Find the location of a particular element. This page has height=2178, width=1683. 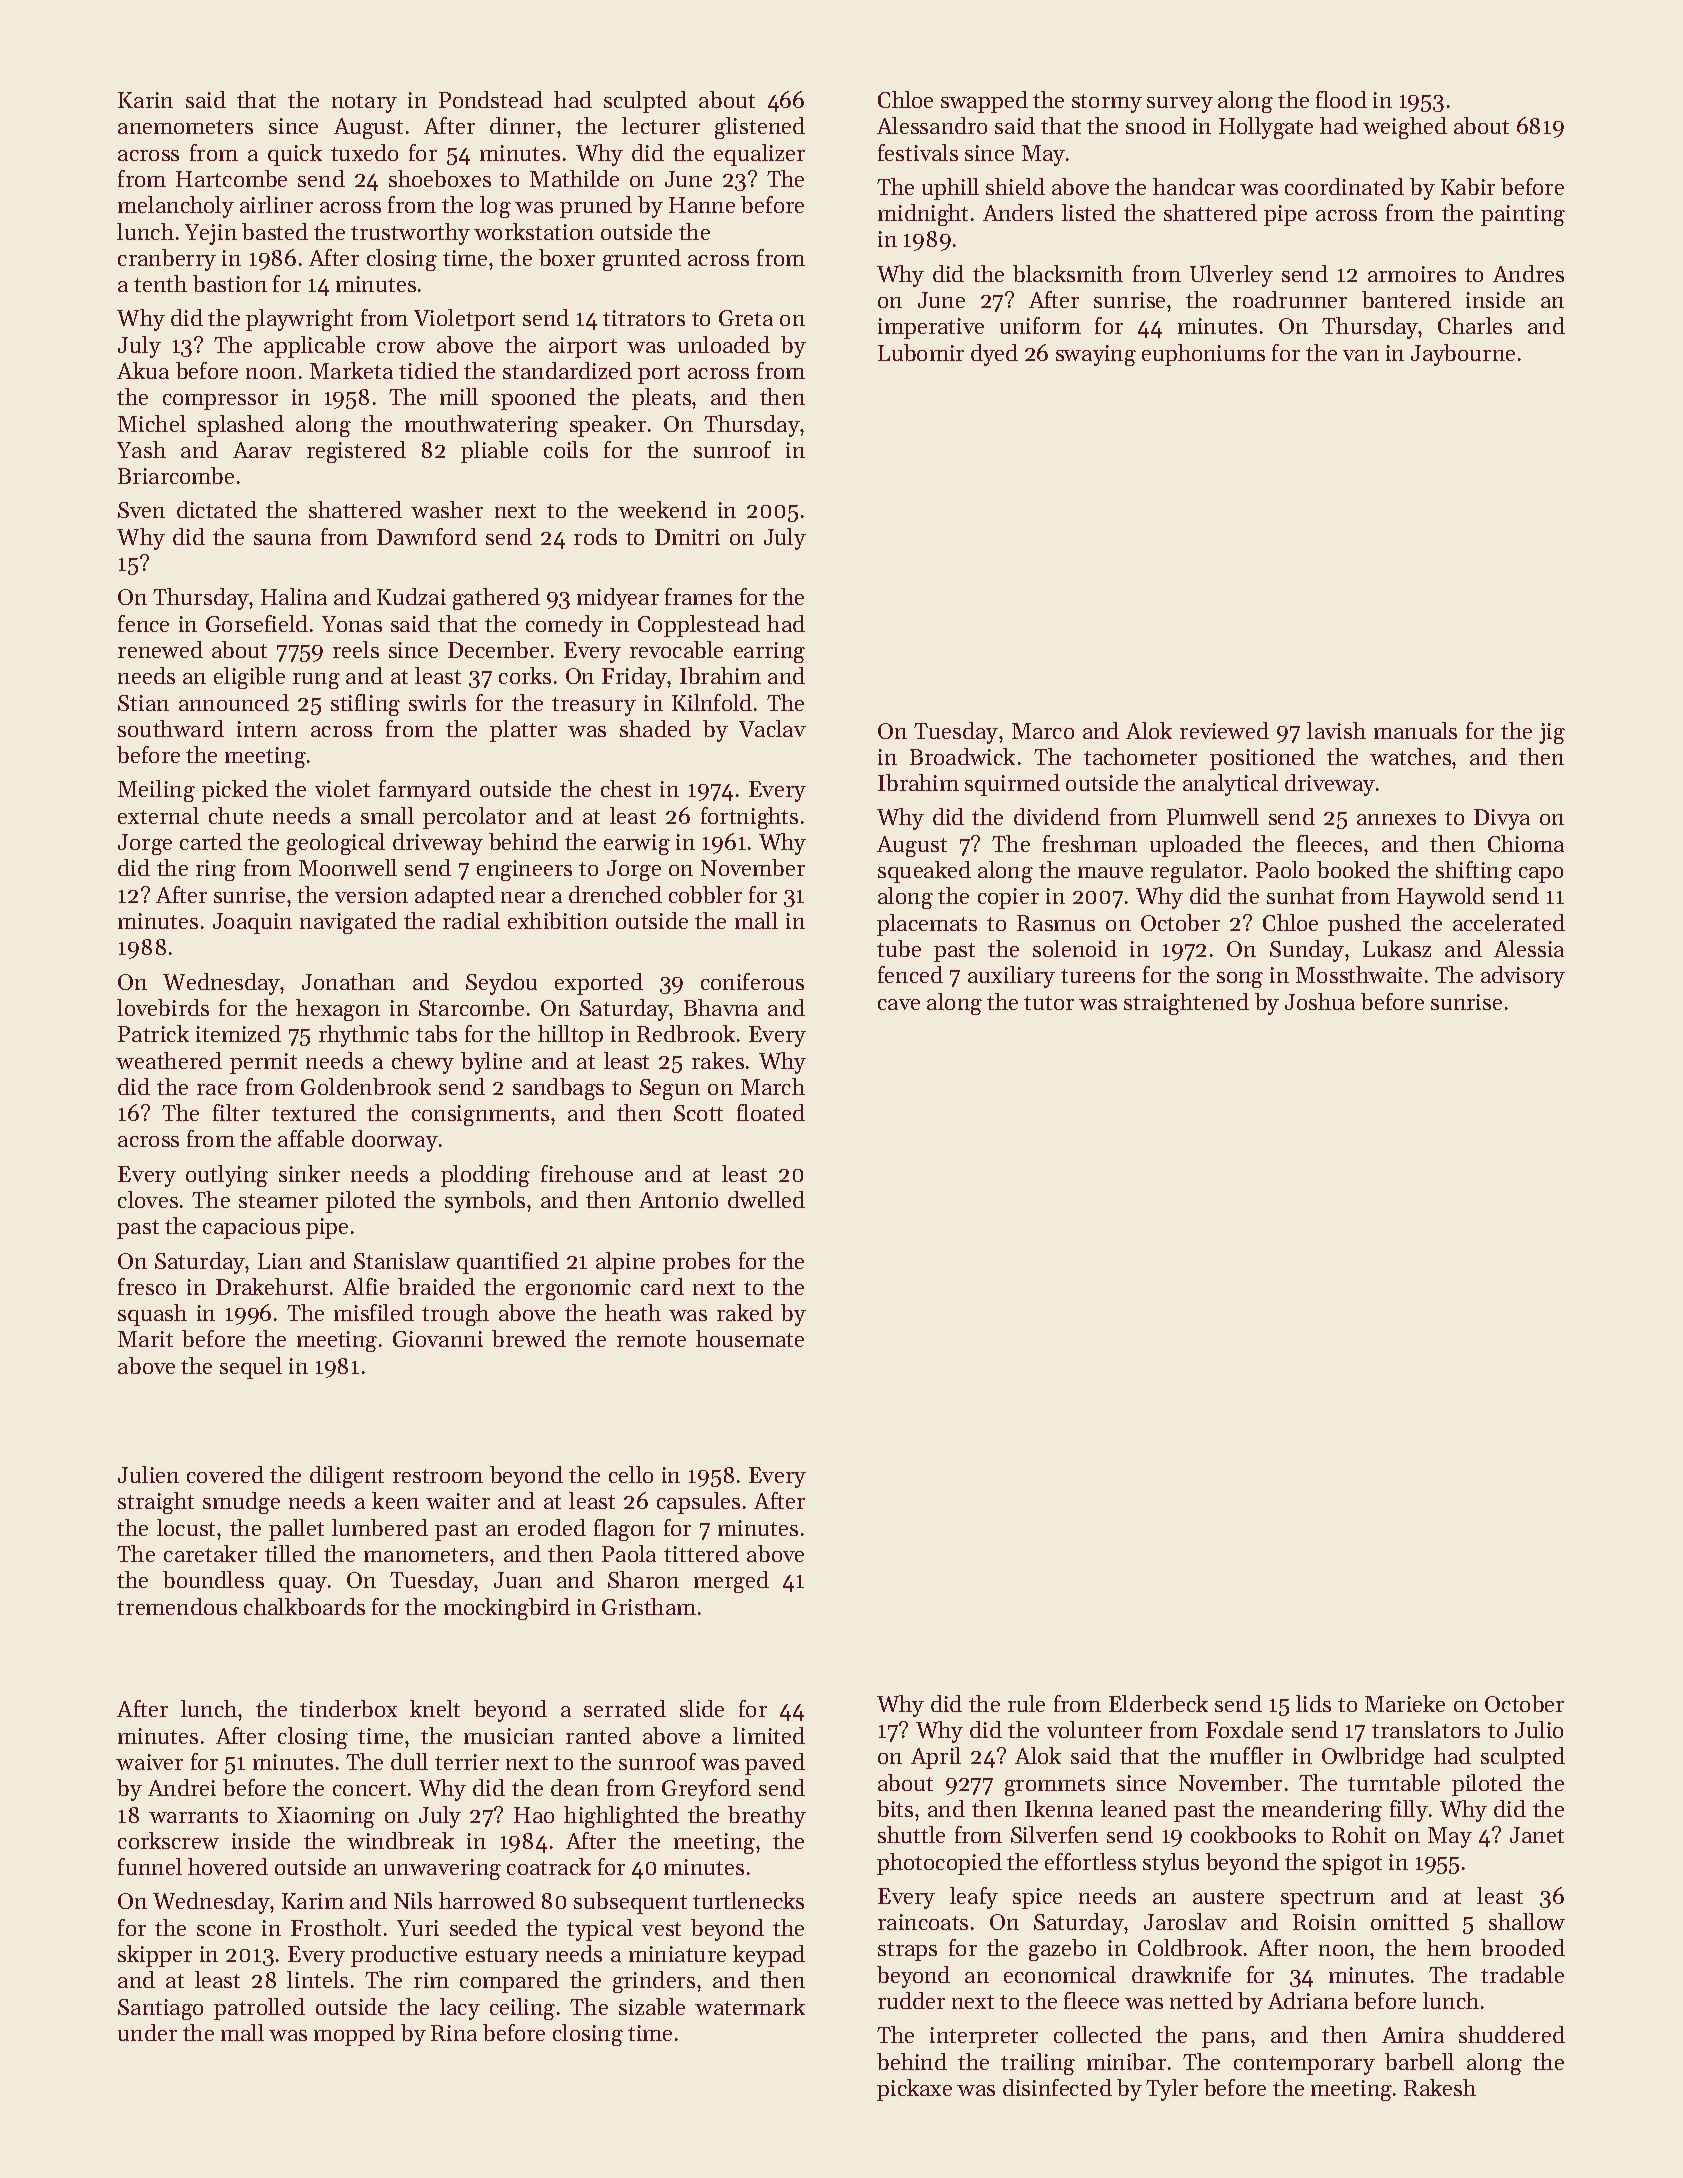

Pondstead is located at coordinates (491, 99).
